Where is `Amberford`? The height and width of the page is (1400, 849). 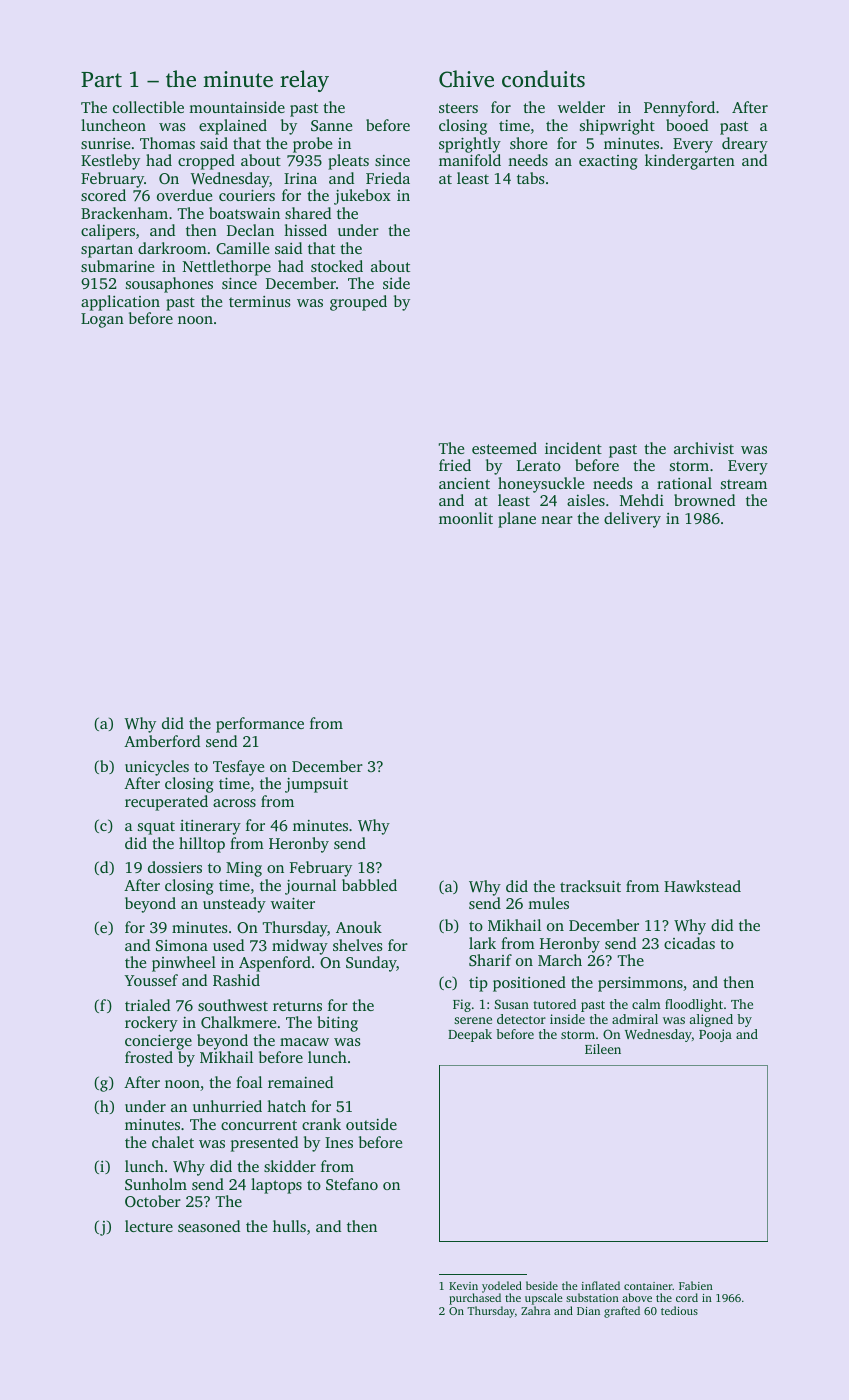 Amberford is located at coordinates (162, 741).
